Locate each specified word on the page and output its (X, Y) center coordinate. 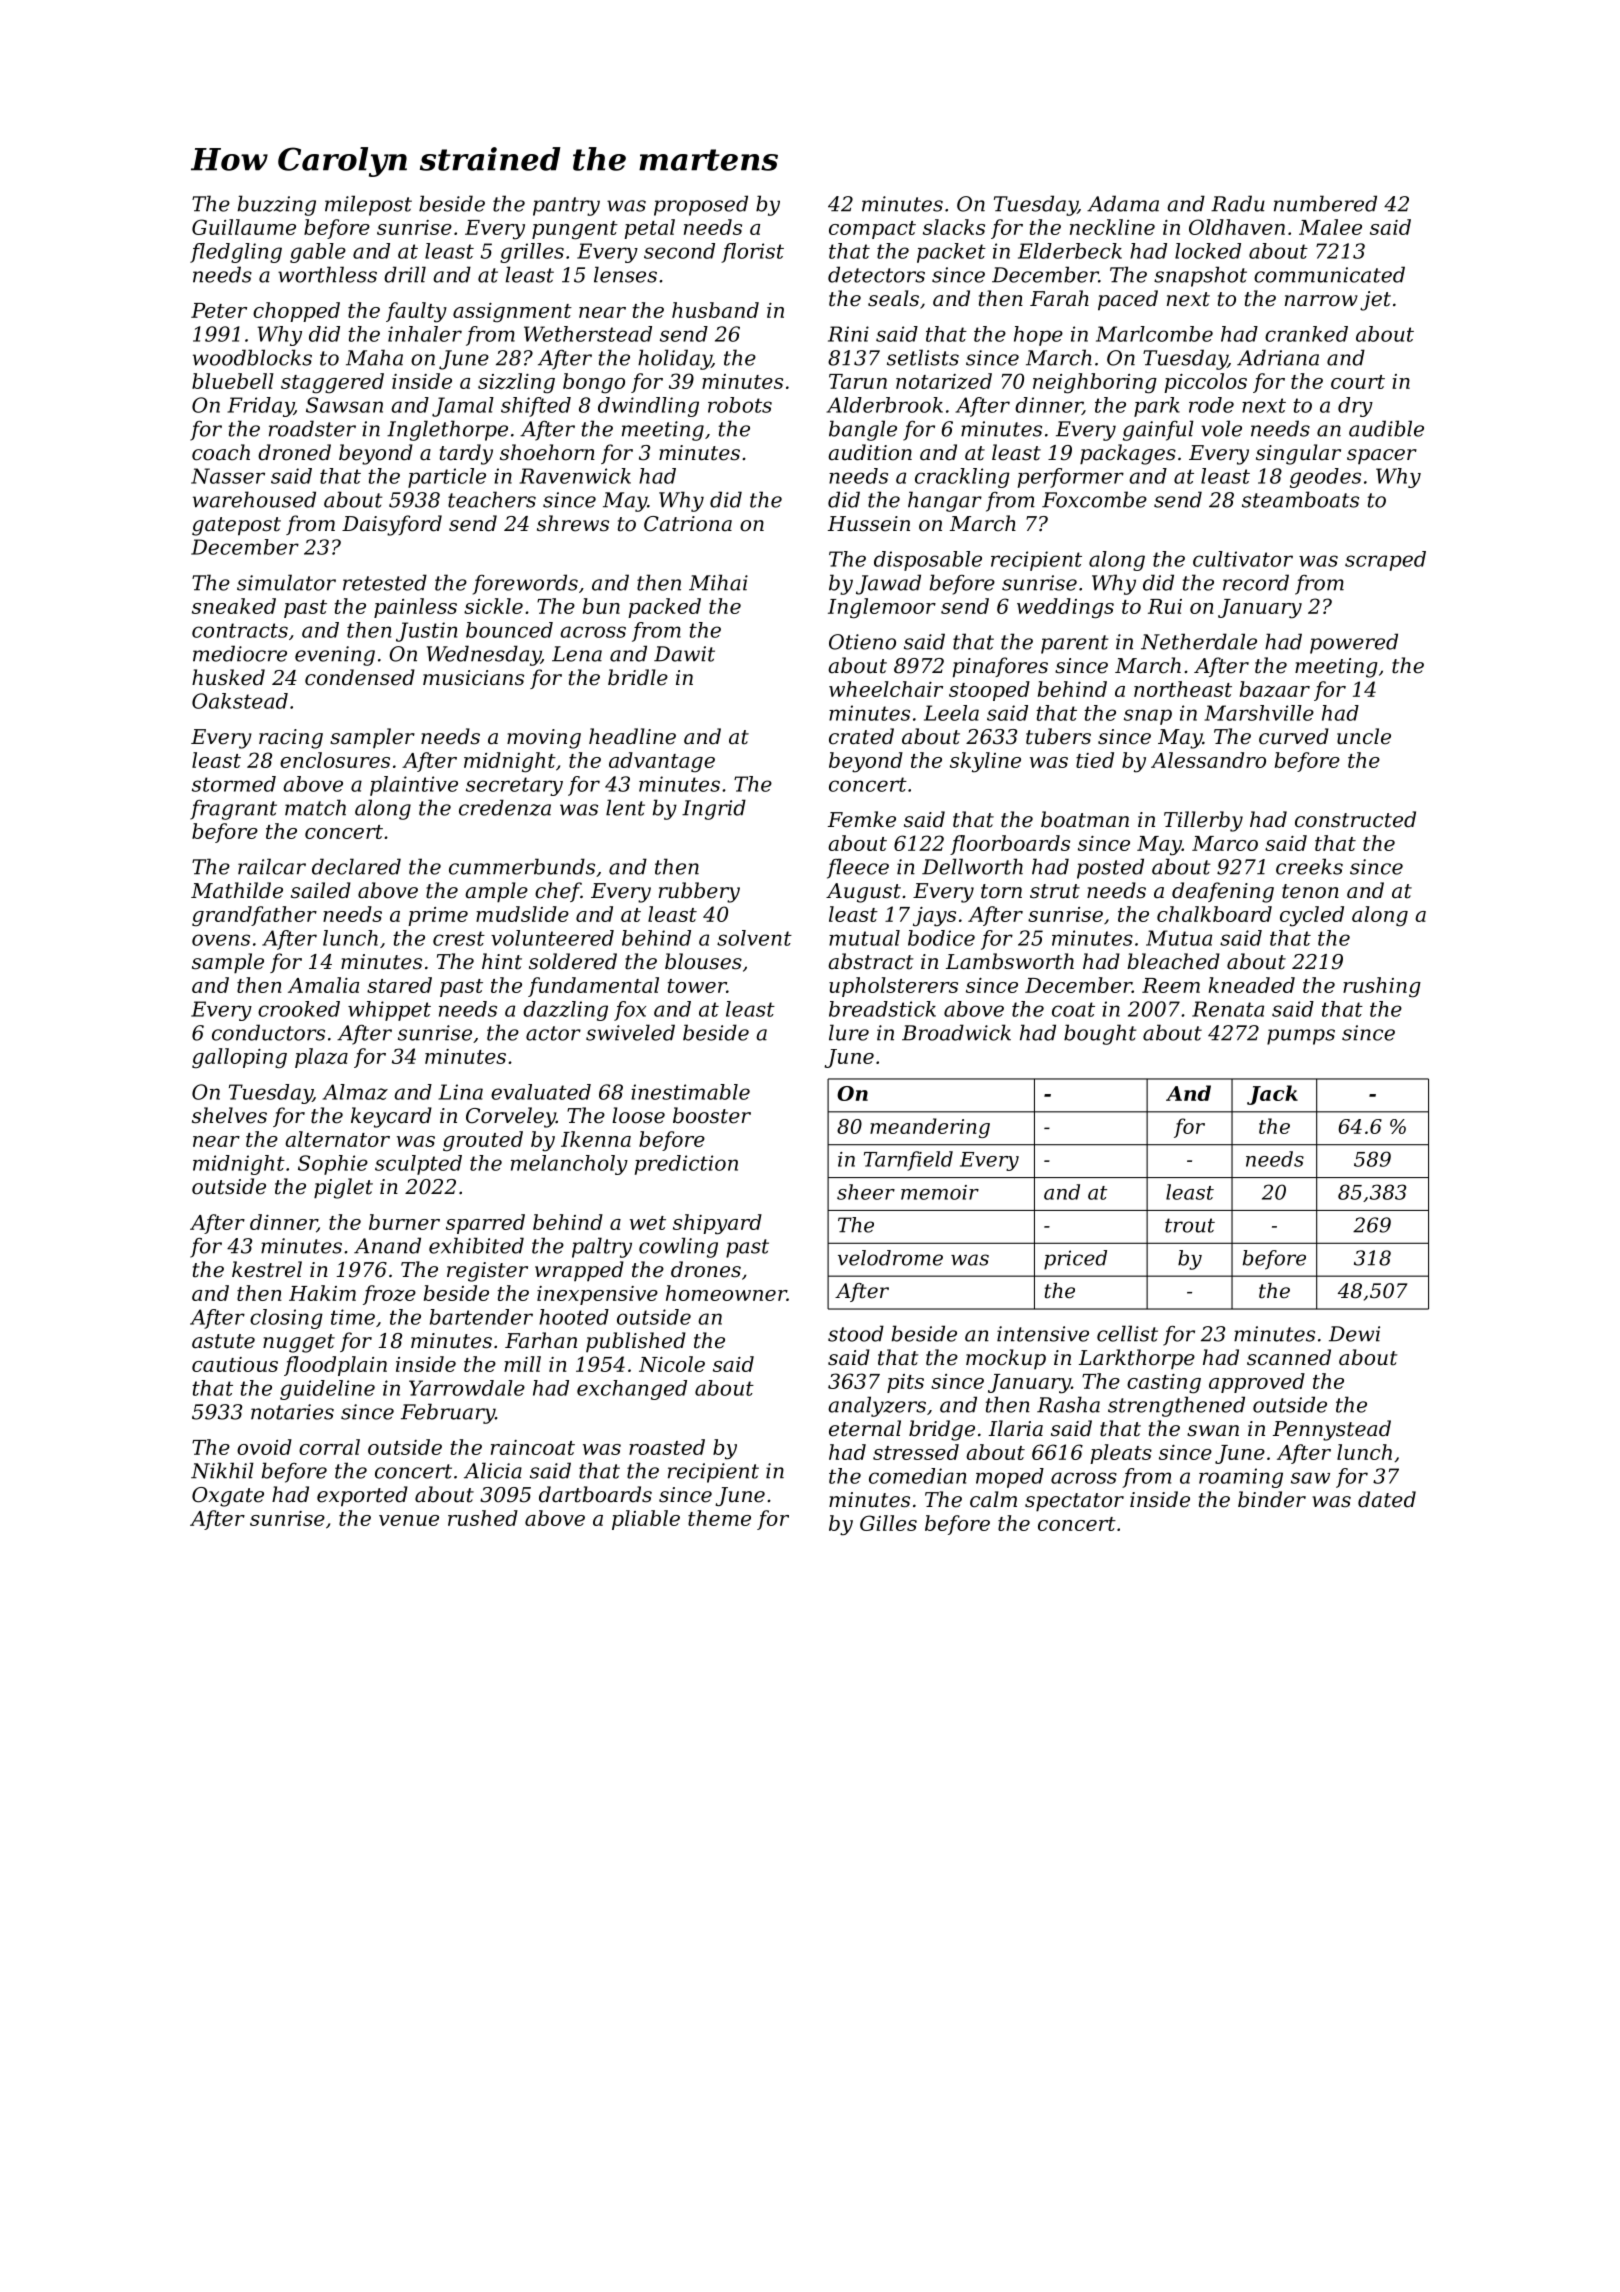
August (863, 893)
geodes (1325, 478)
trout (1190, 1225)
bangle (863, 430)
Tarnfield (908, 1161)
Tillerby (1203, 821)
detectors (876, 274)
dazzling (565, 1011)
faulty (416, 312)
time (353, 1317)
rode (1211, 405)
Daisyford (392, 525)
